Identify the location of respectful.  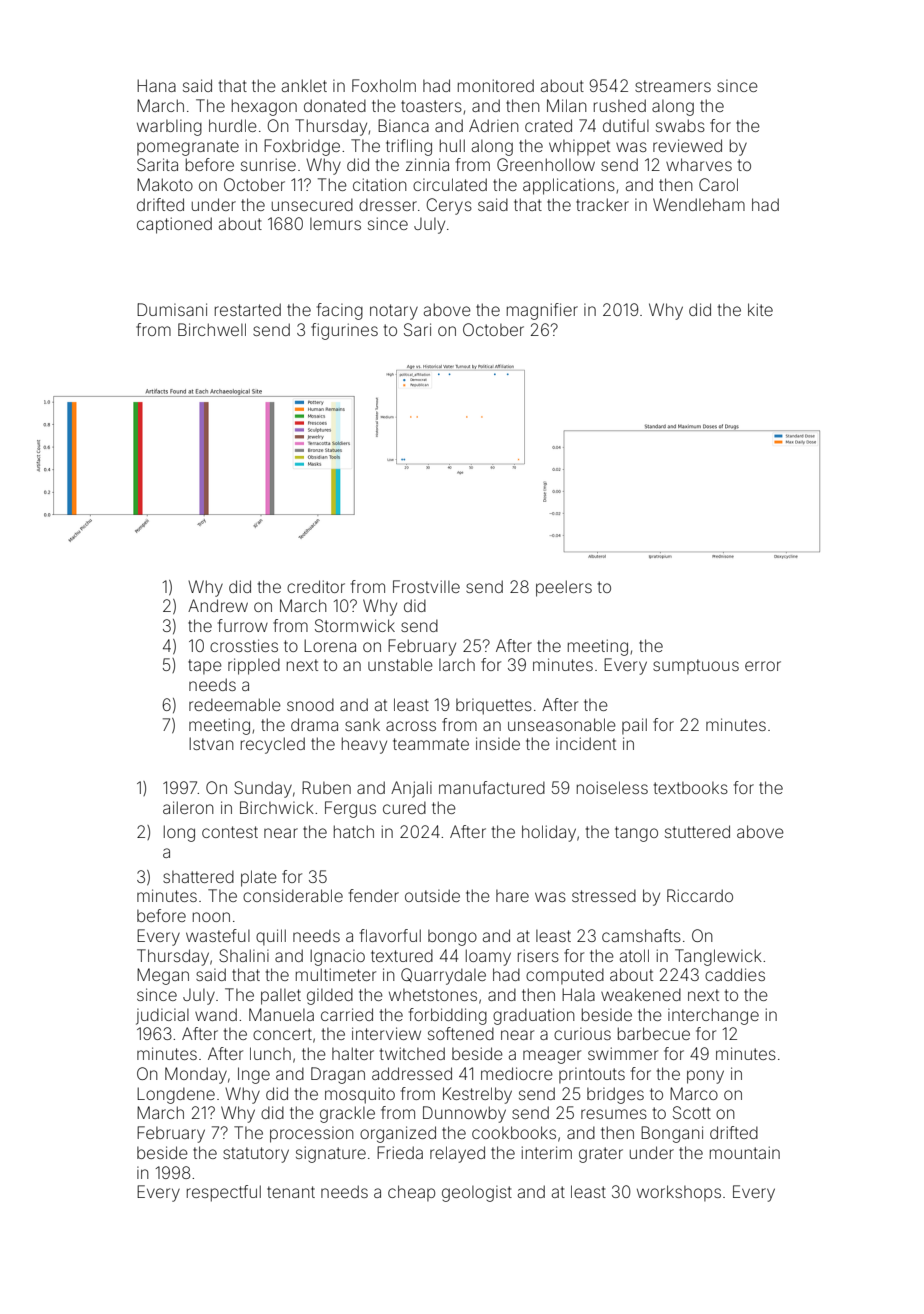
(224, 1193).
